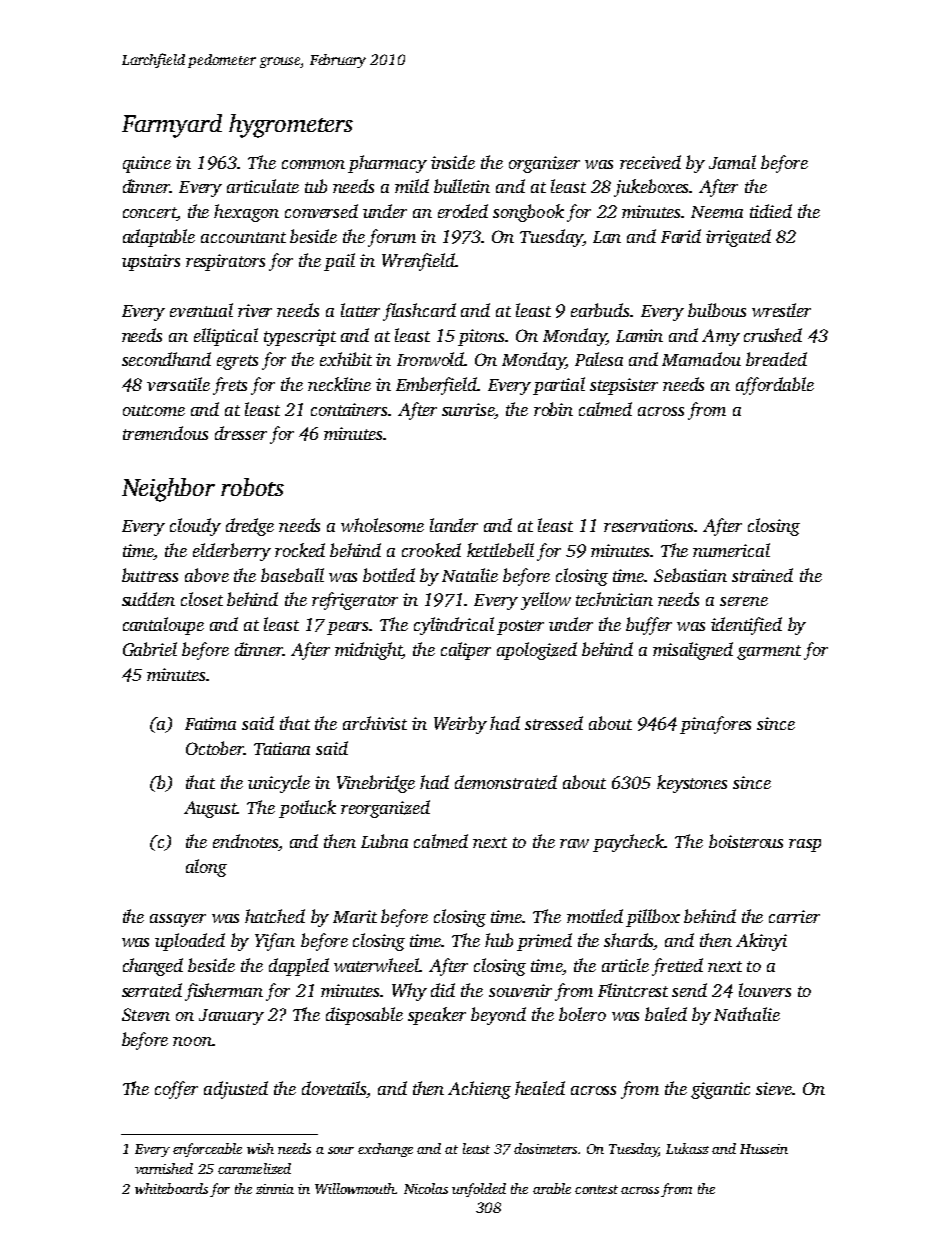 The height and width of the image is (1233, 952). Describe the element at coordinates (171, 1188) in the image. I see `whiteboards` at that location.
